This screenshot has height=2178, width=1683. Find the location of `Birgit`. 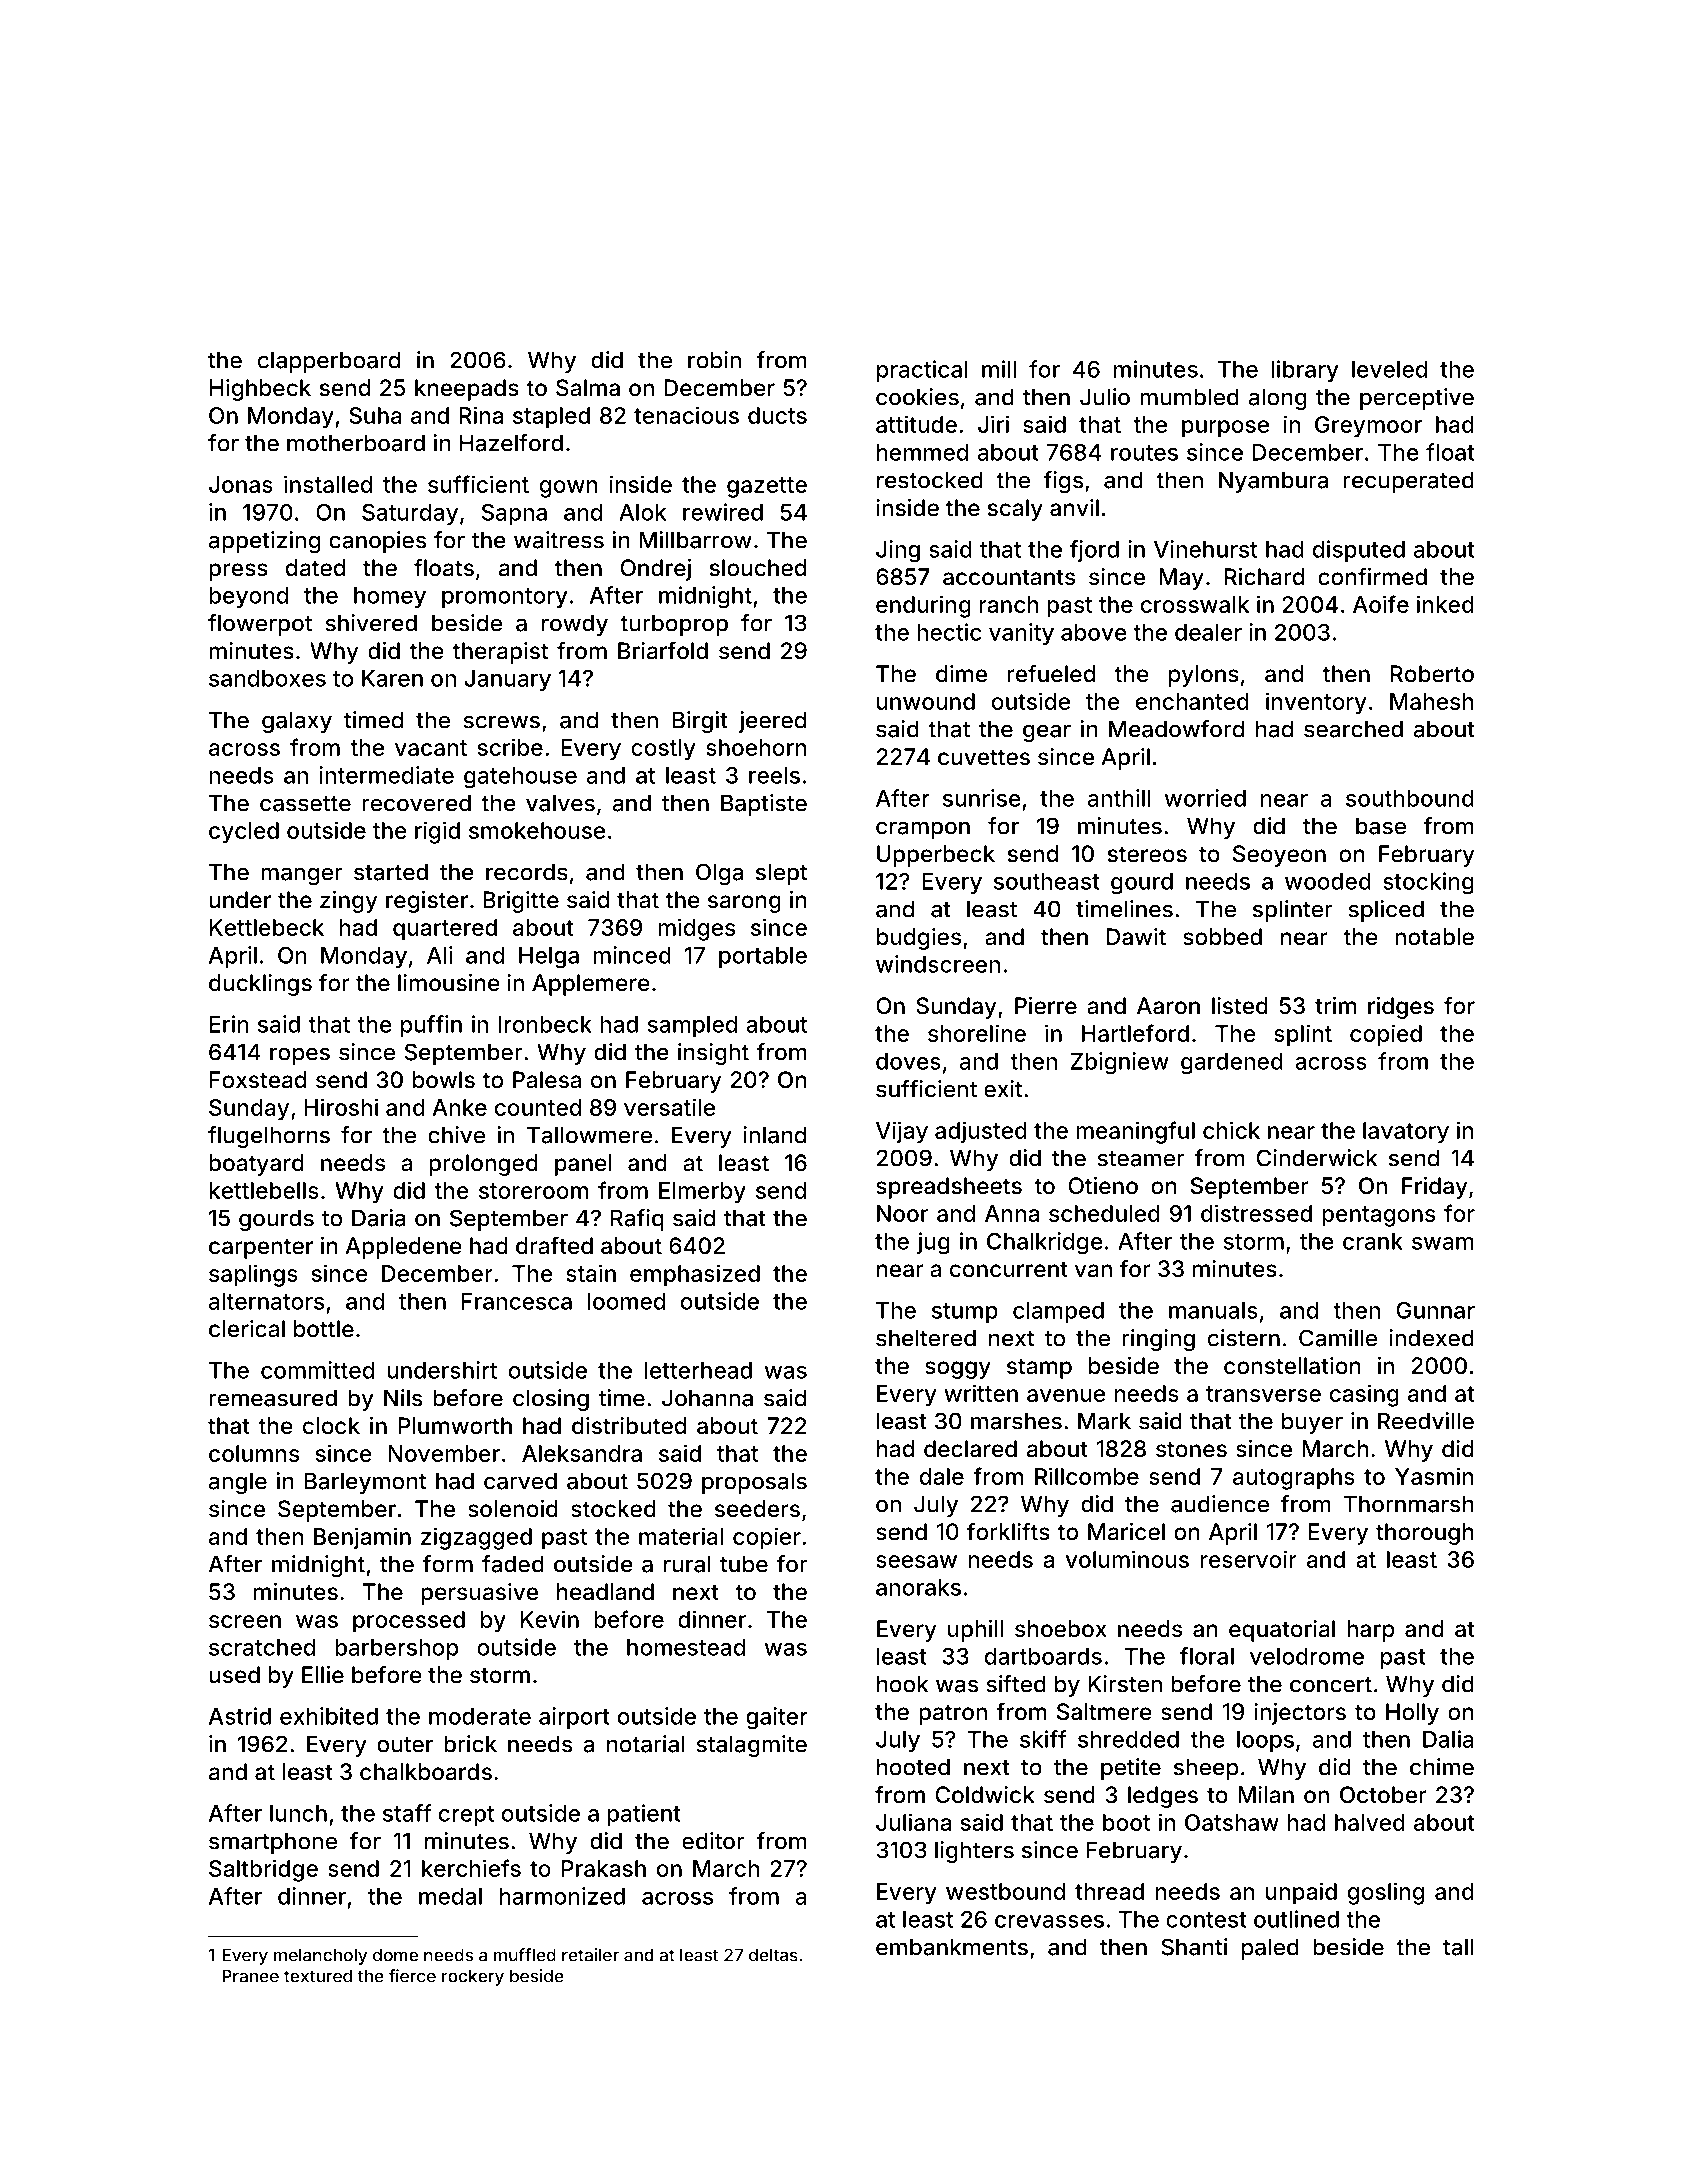

Birgit is located at coordinates (700, 722).
